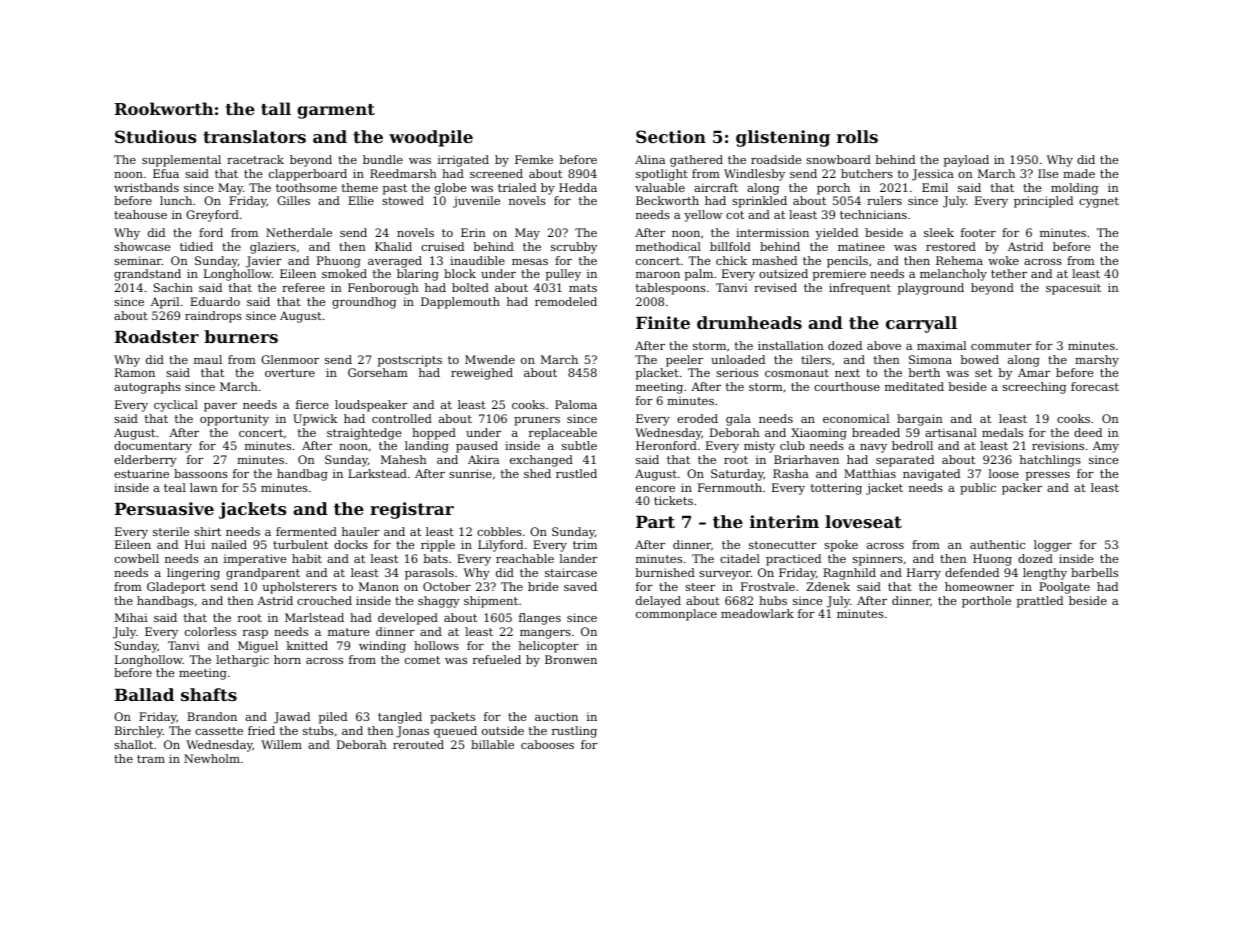  What do you see at coordinates (935, 187) in the screenshot?
I see `Emil` at bounding box center [935, 187].
